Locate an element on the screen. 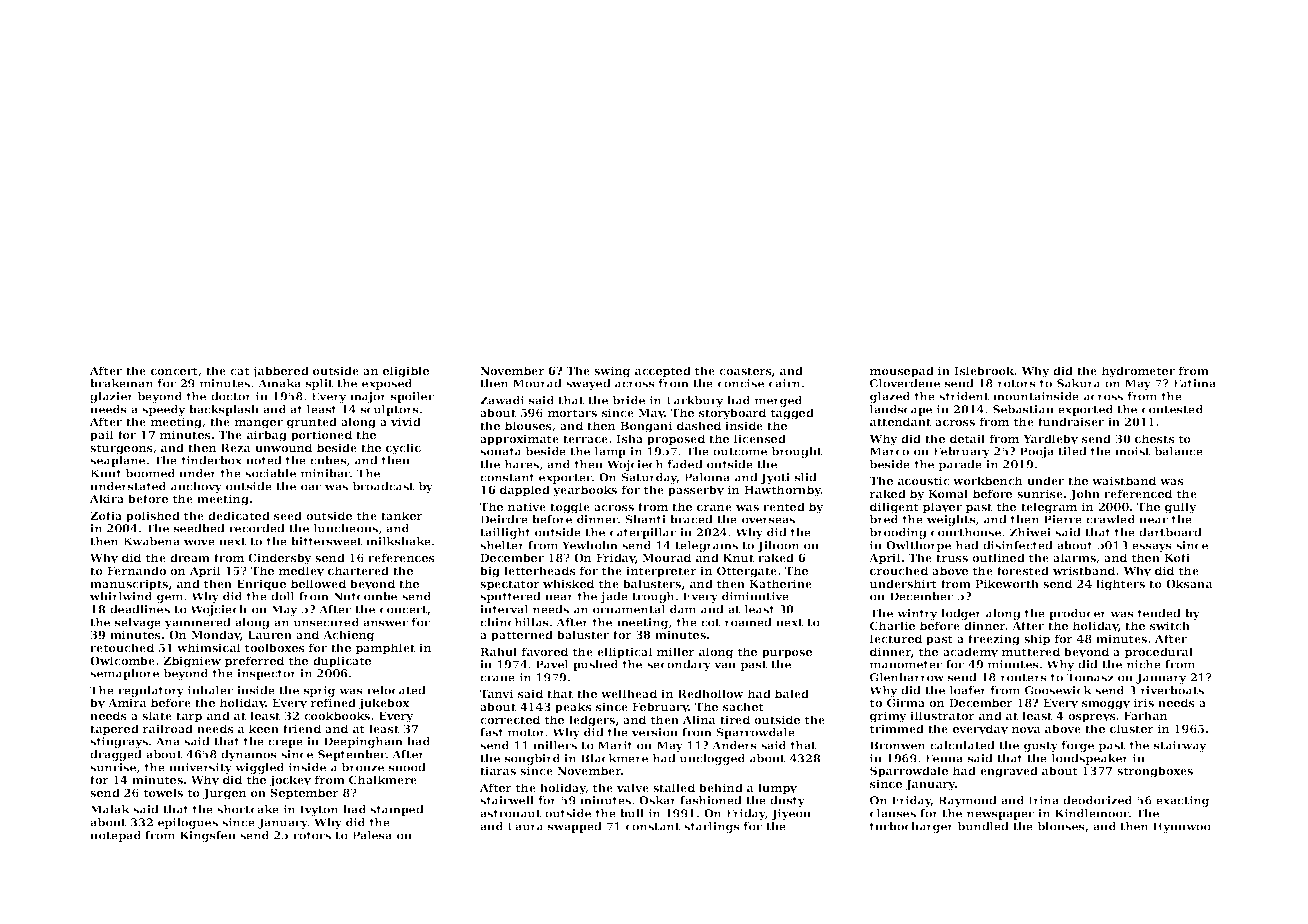 This screenshot has height=924, width=1308. doctor is located at coordinates (231, 396).
